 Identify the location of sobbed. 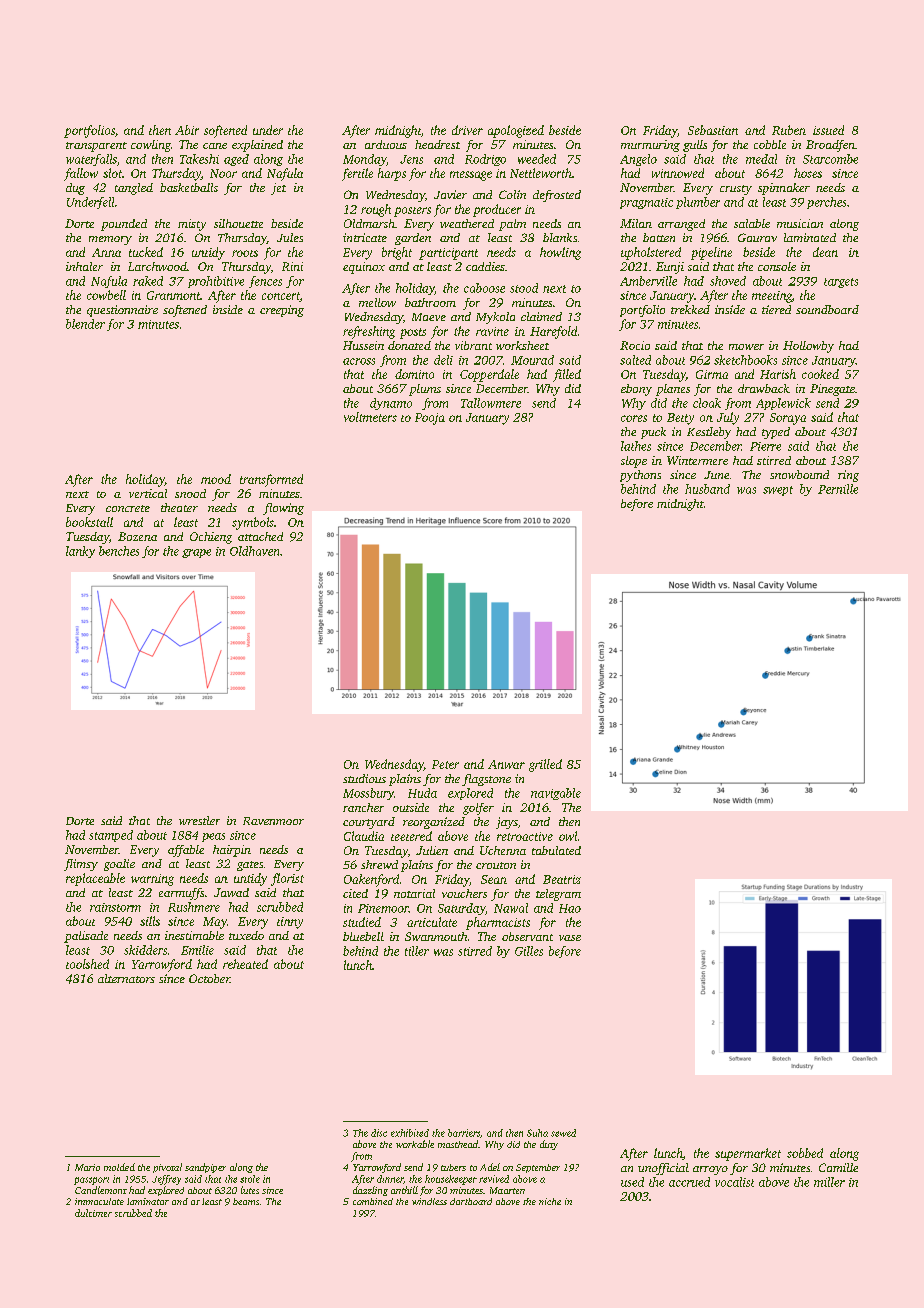
(805, 1153).
